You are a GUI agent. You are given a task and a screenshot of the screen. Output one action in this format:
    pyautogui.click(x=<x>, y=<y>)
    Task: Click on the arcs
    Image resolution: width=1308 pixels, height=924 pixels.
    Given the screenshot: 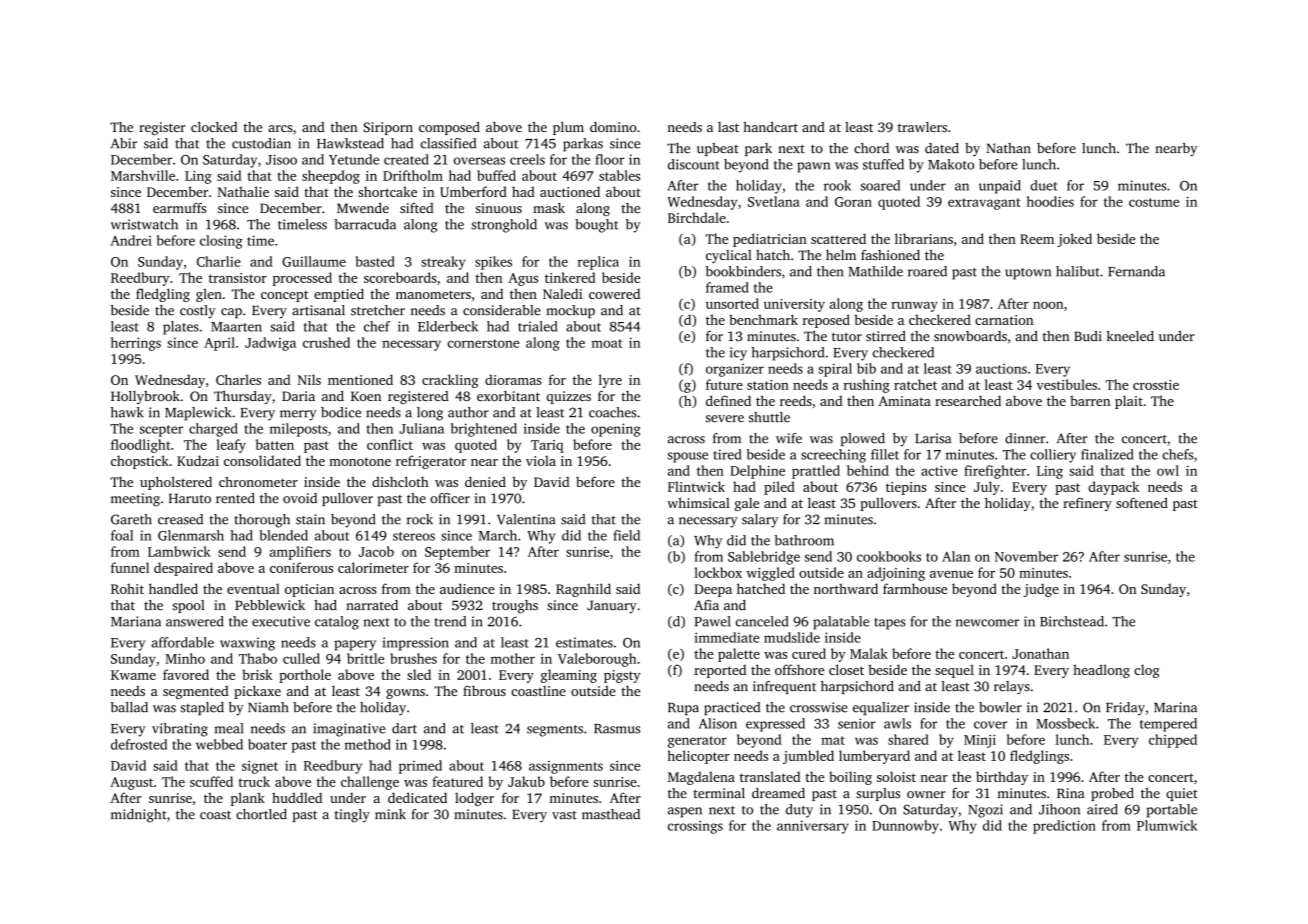 What is the action you would take?
    pyautogui.click(x=280, y=128)
